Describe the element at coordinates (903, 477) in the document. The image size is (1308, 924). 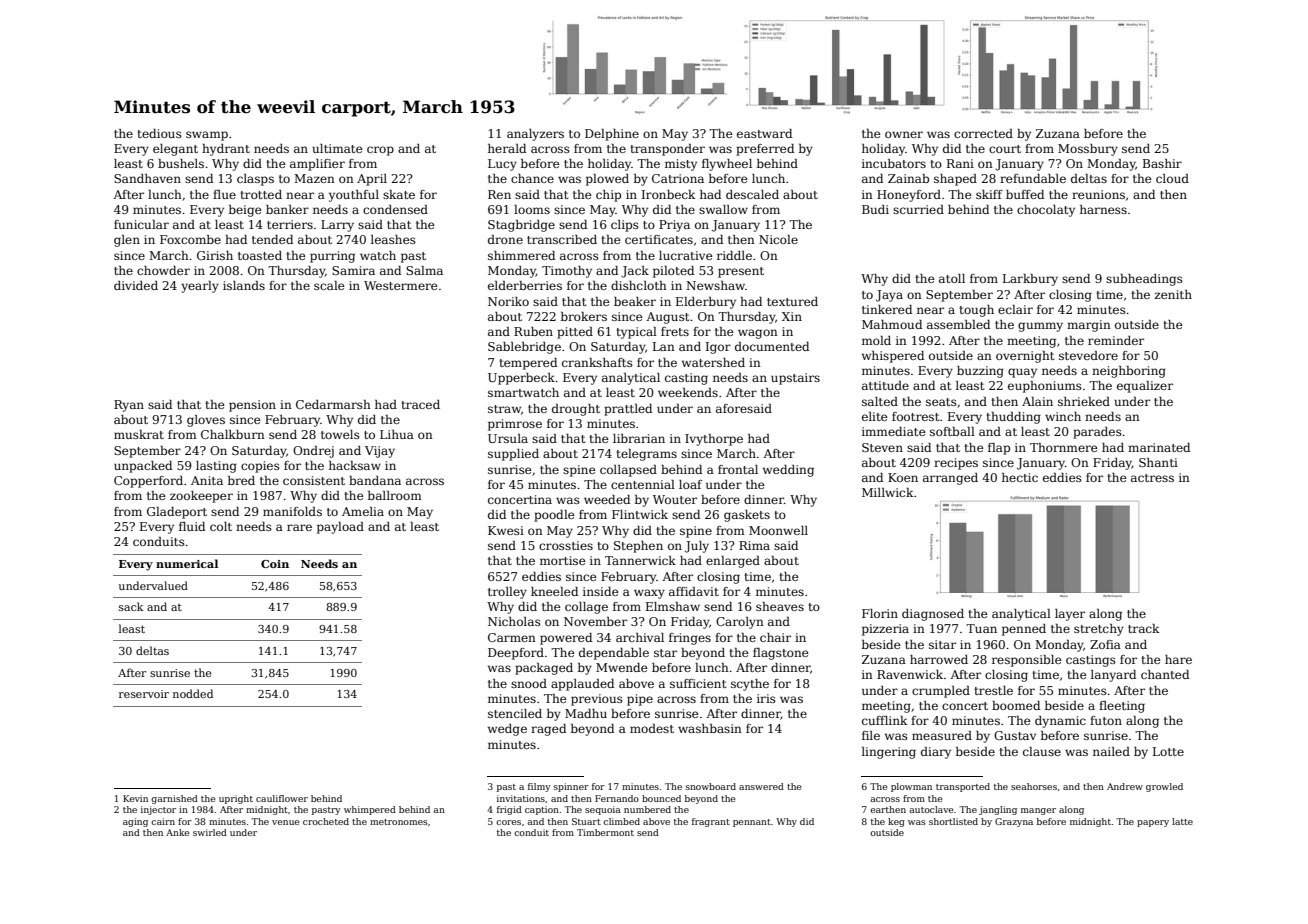
I see `Koen` at that location.
